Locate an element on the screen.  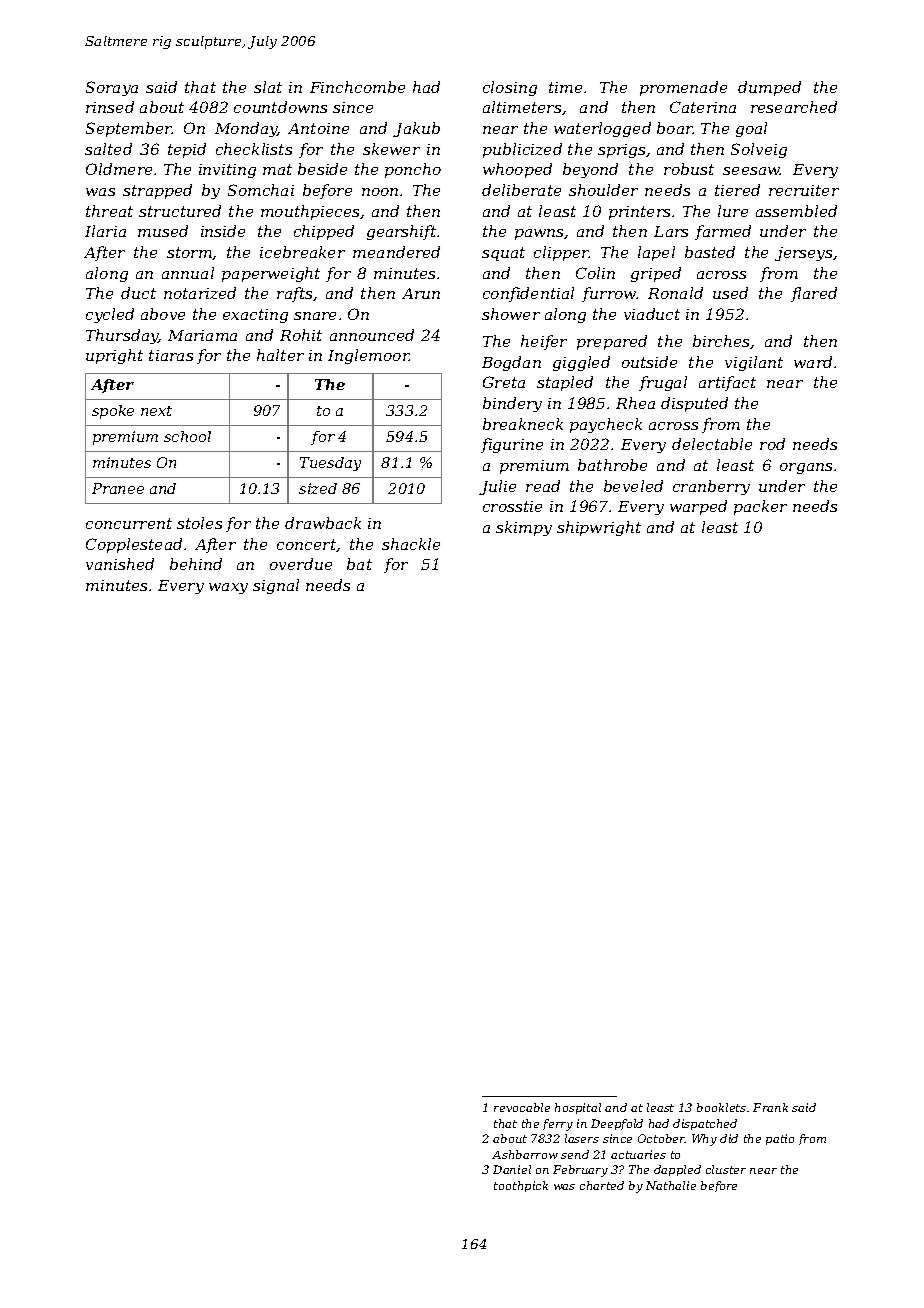
vanished is located at coordinates (120, 564).
